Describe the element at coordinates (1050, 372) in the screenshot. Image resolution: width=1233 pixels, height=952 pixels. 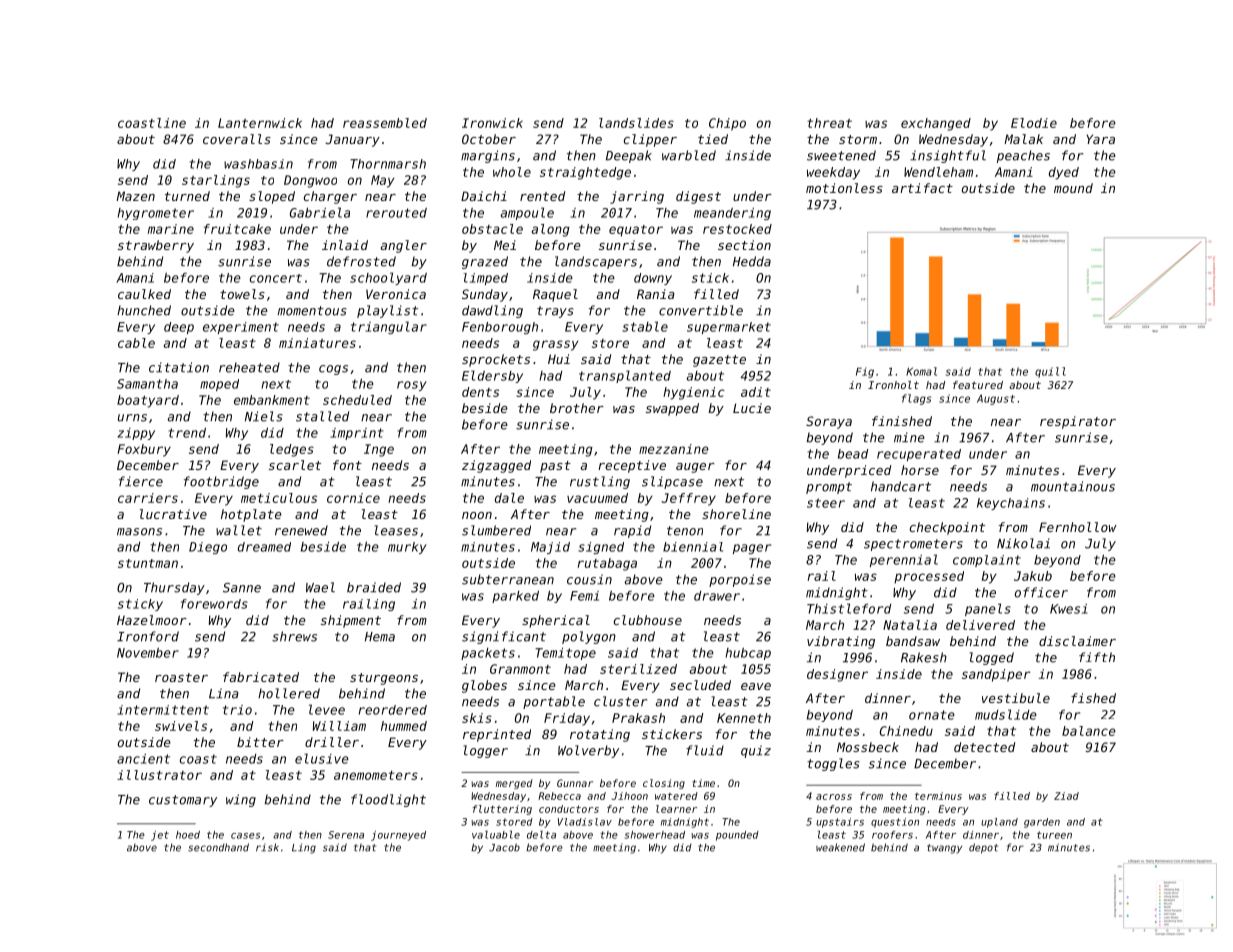
I see `quill` at that location.
